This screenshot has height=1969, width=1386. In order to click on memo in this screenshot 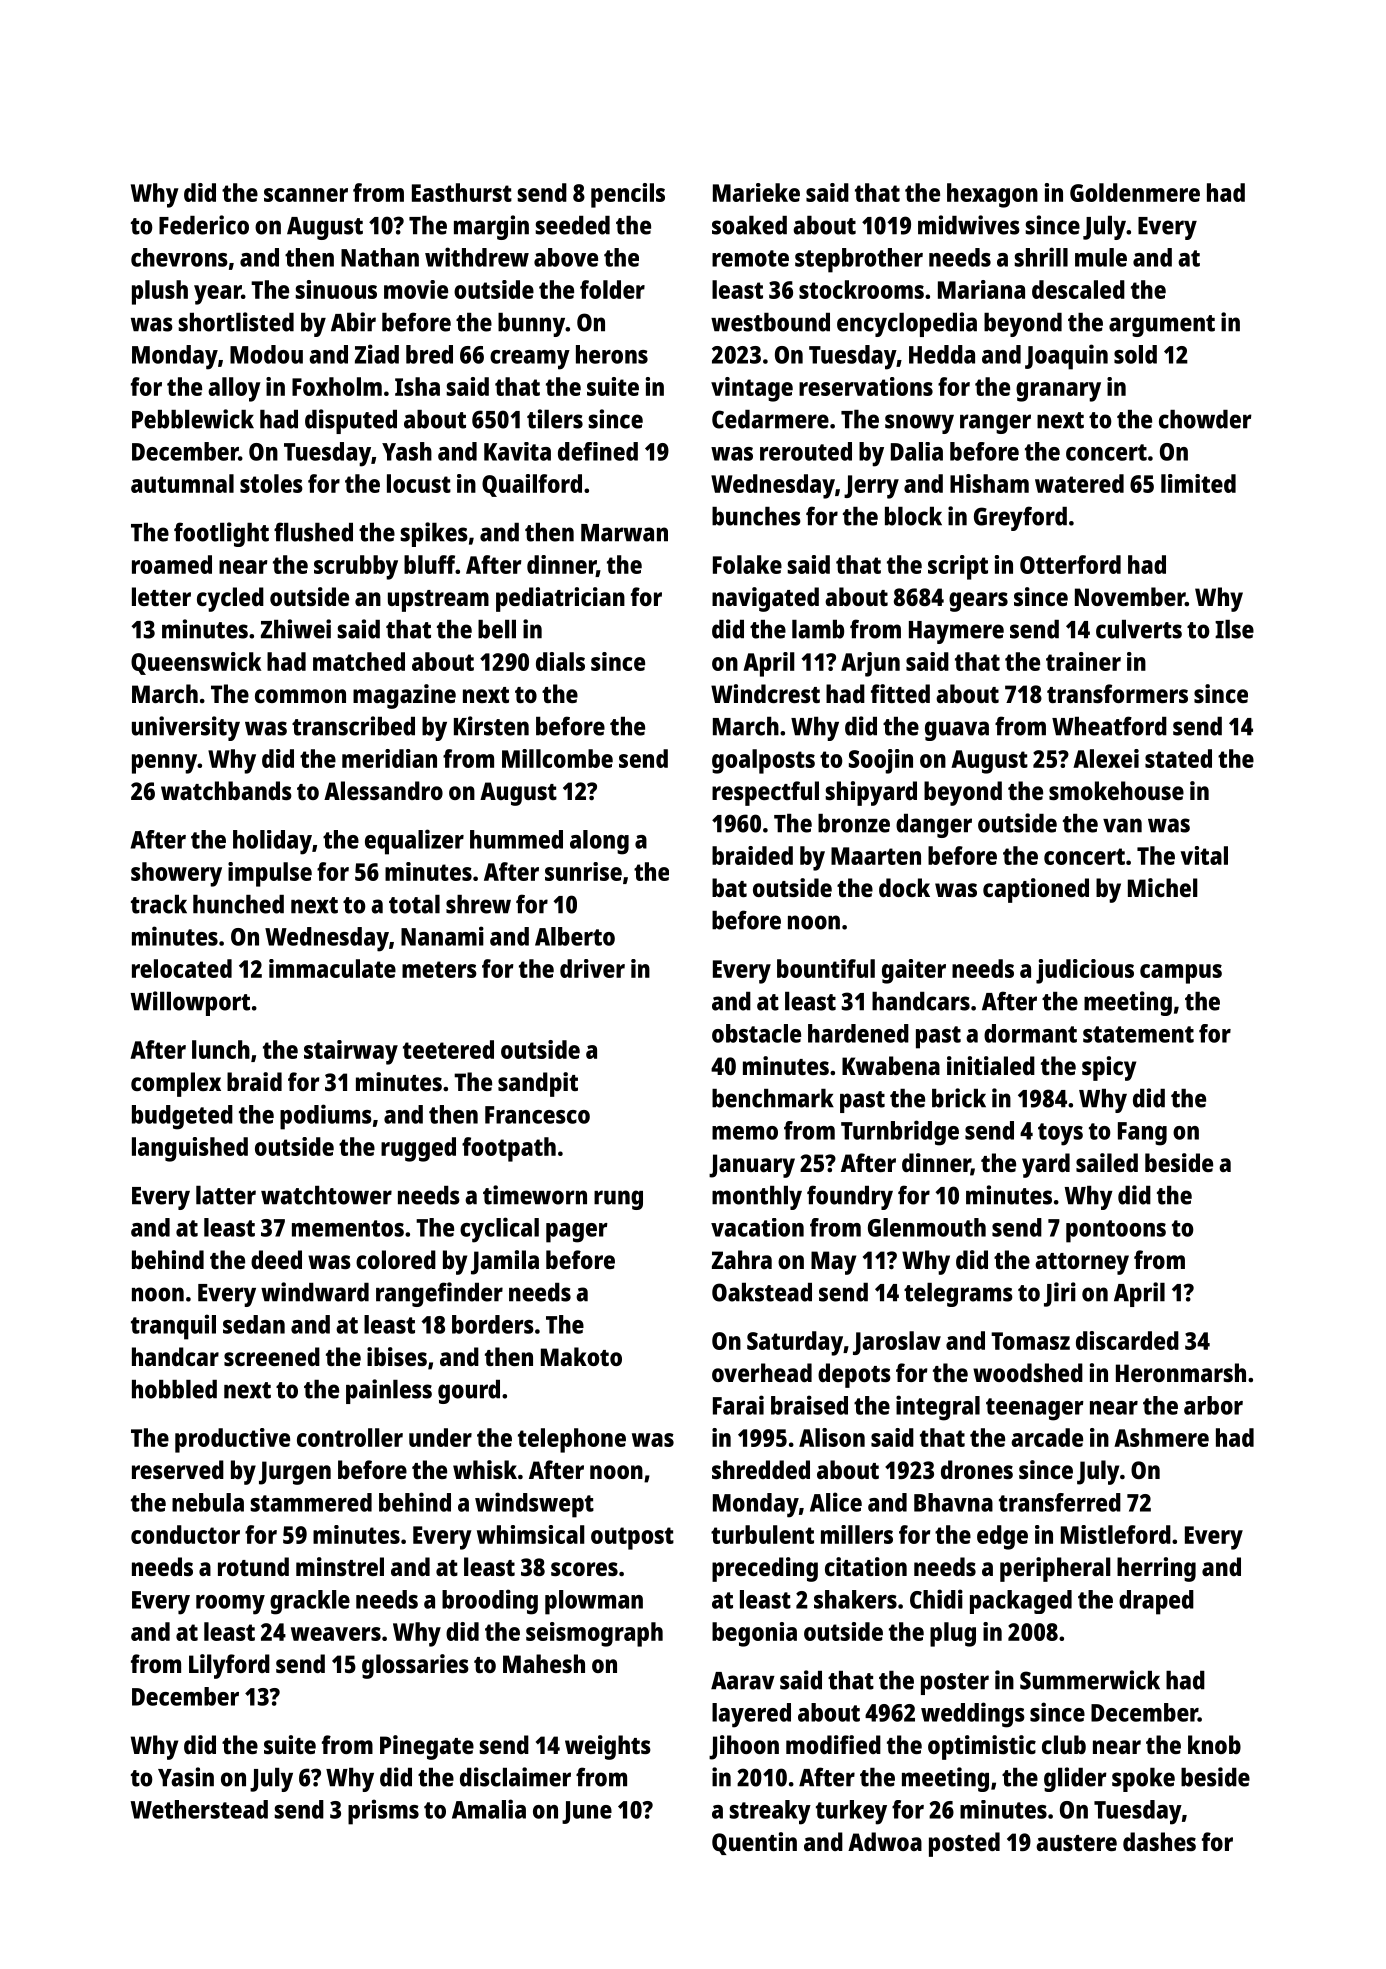, I will do `click(745, 1133)`.
